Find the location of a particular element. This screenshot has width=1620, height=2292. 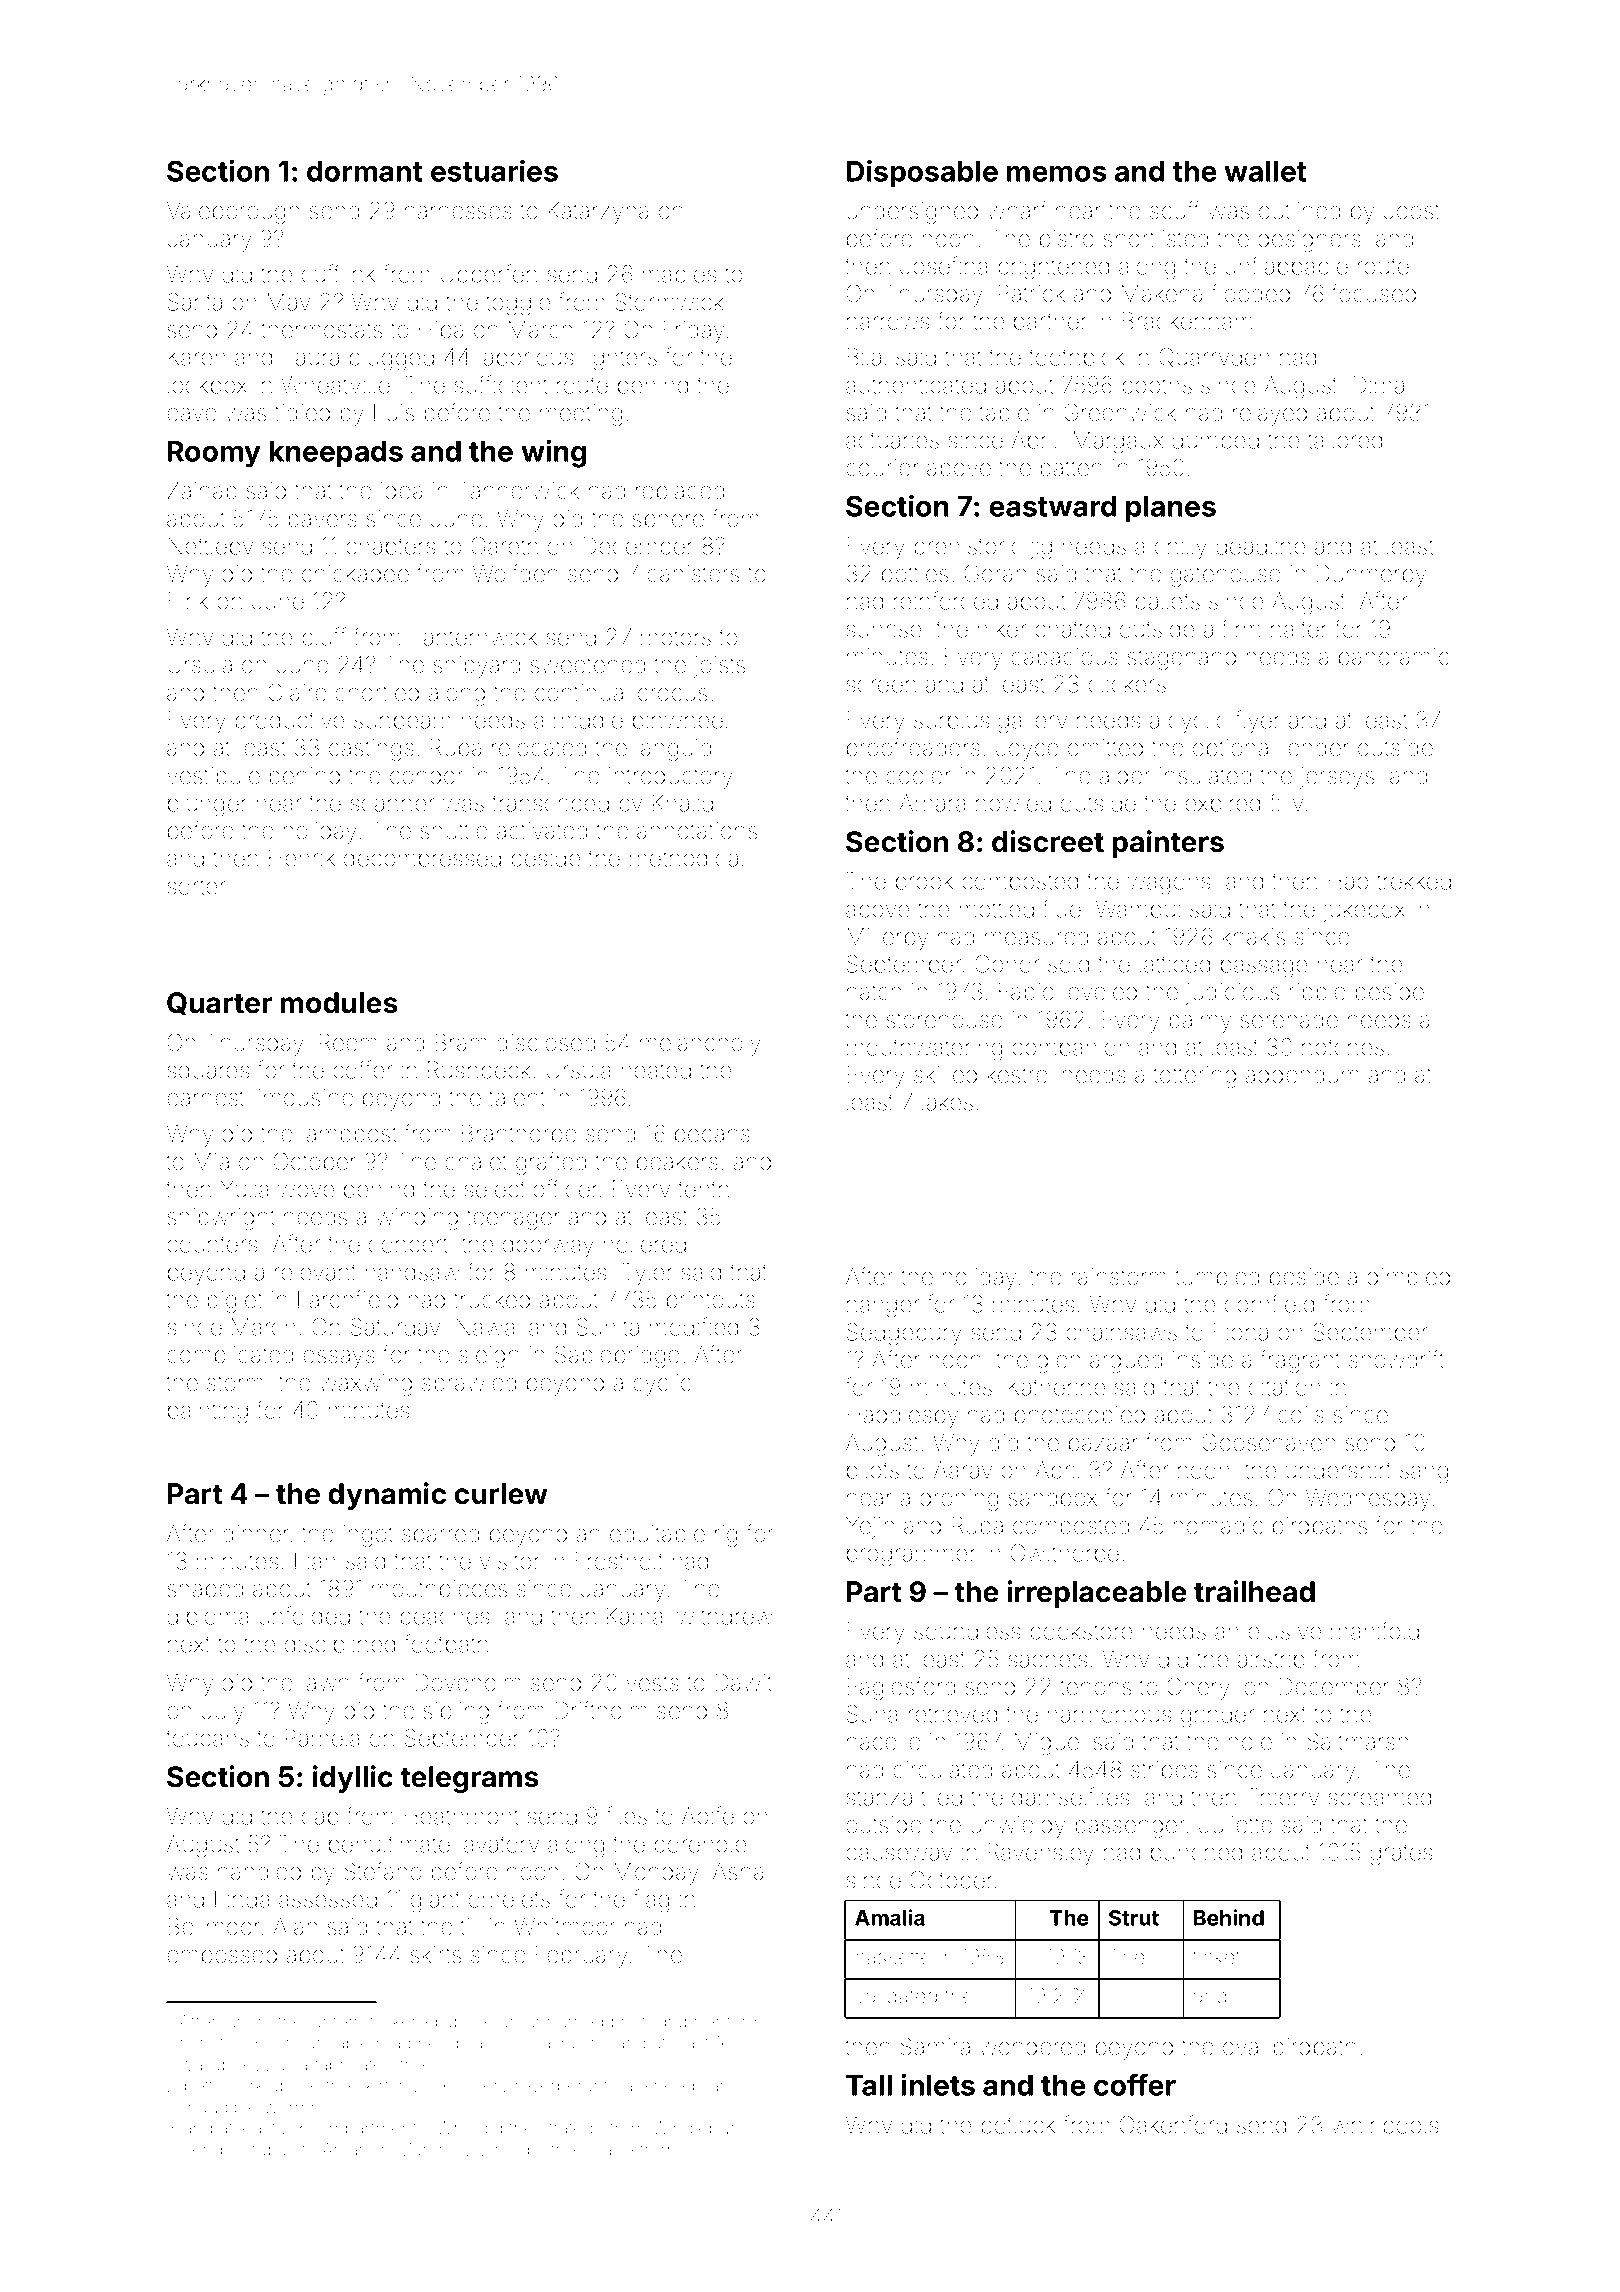

sweetened is located at coordinates (587, 665).
